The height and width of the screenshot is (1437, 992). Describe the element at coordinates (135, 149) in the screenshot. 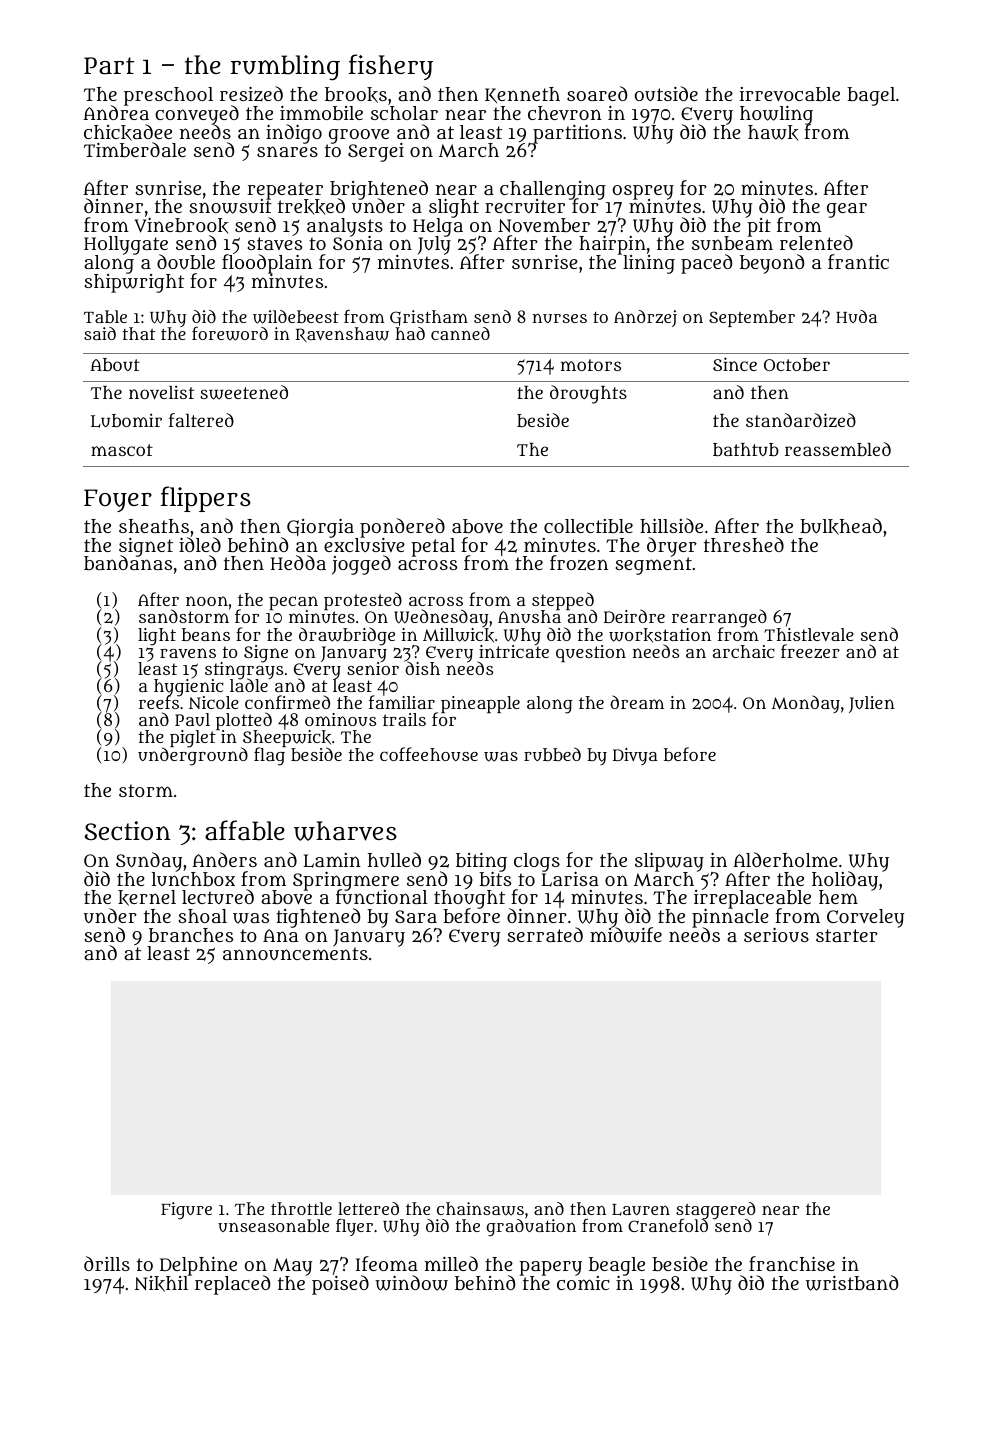

I see `Timberdale` at that location.
